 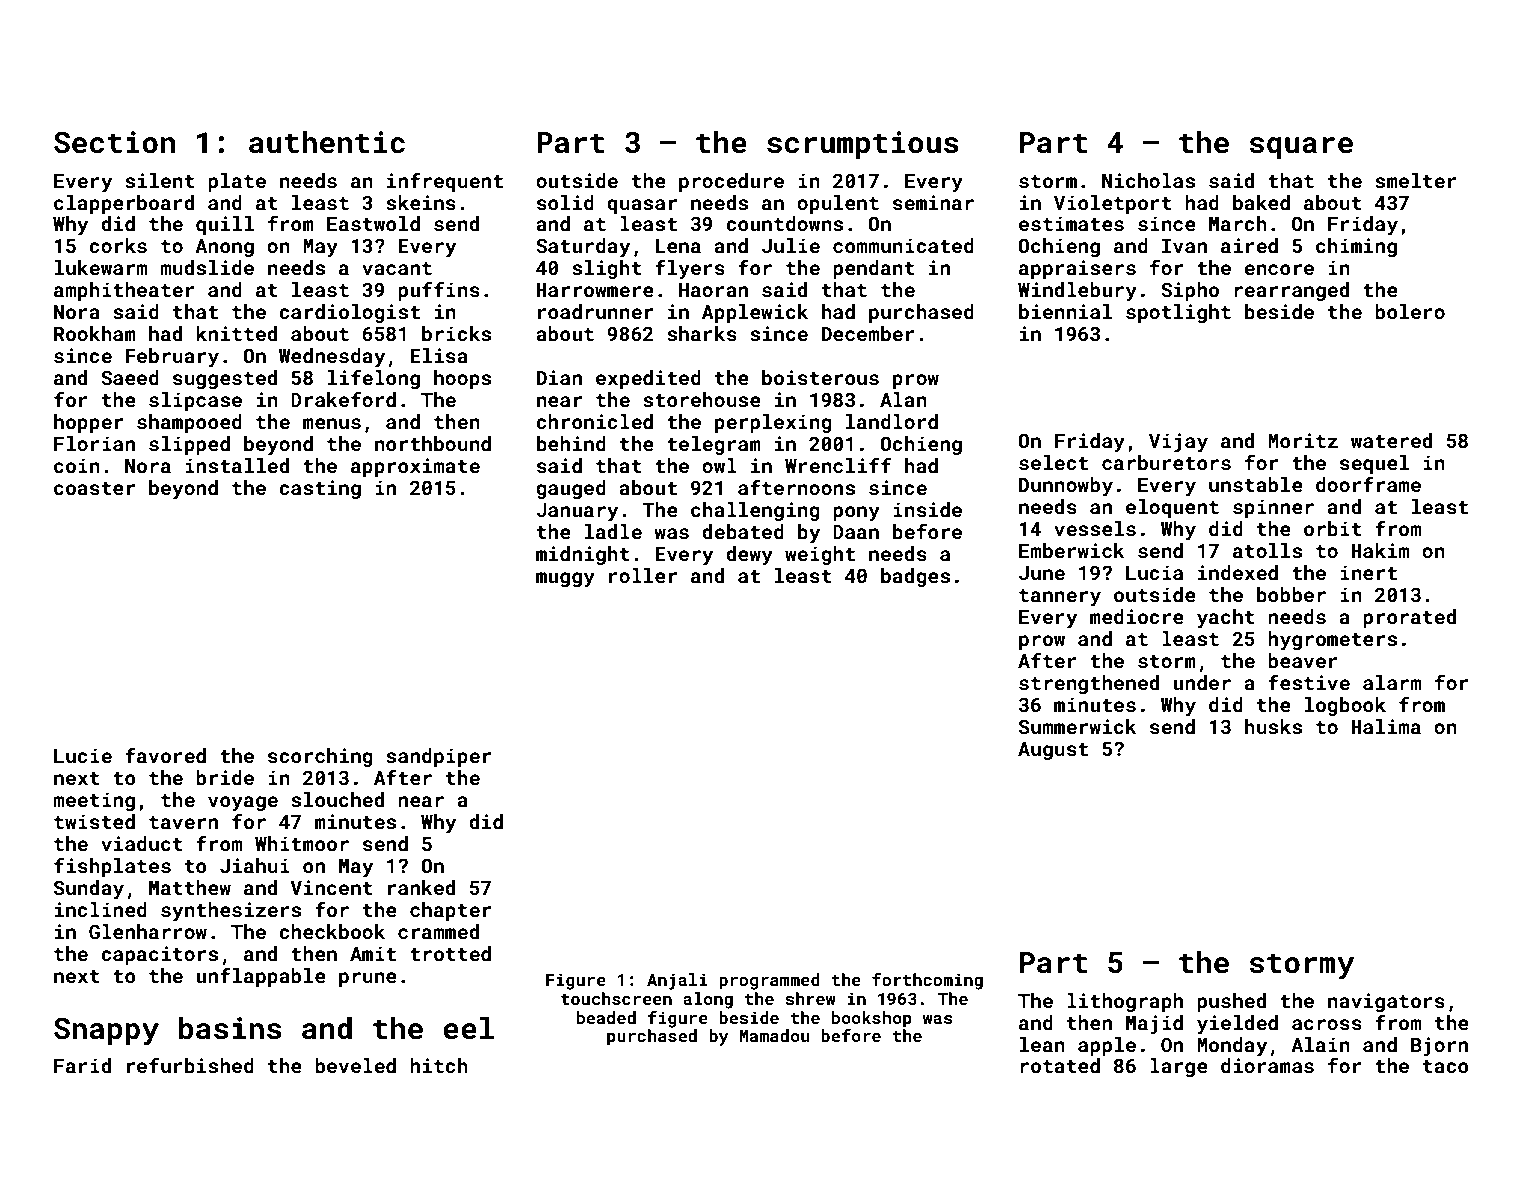 What do you see at coordinates (320, 489) in the screenshot?
I see `casting` at bounding box center [320, 489].
